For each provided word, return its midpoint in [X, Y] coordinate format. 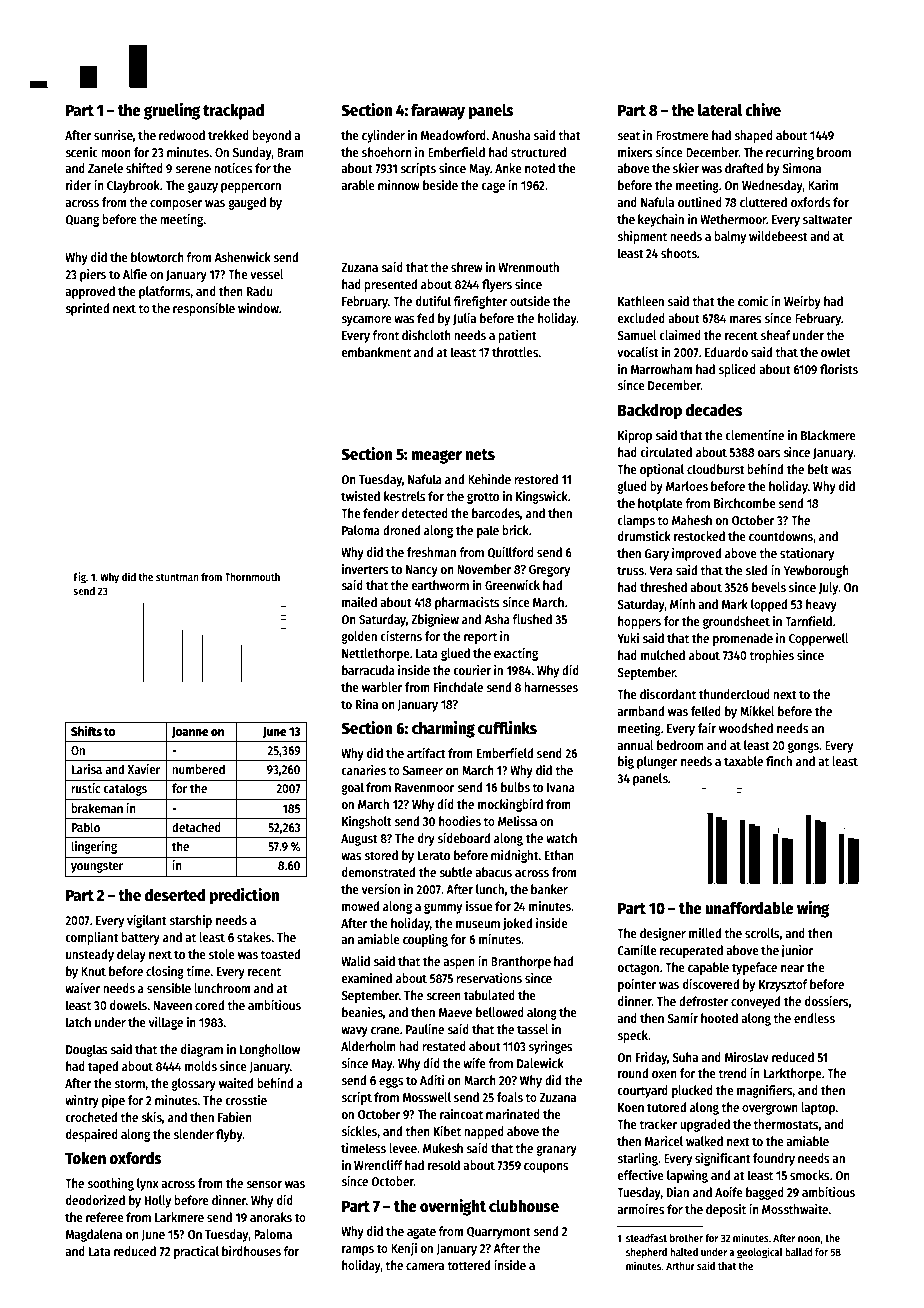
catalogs [125, 789]
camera [425, 1266]
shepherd [646, 1253]
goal [352, 788]
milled [705, 933]
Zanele [105, 168]
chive [763, 109]
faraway [438, 112]
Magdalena [94, 1235]
